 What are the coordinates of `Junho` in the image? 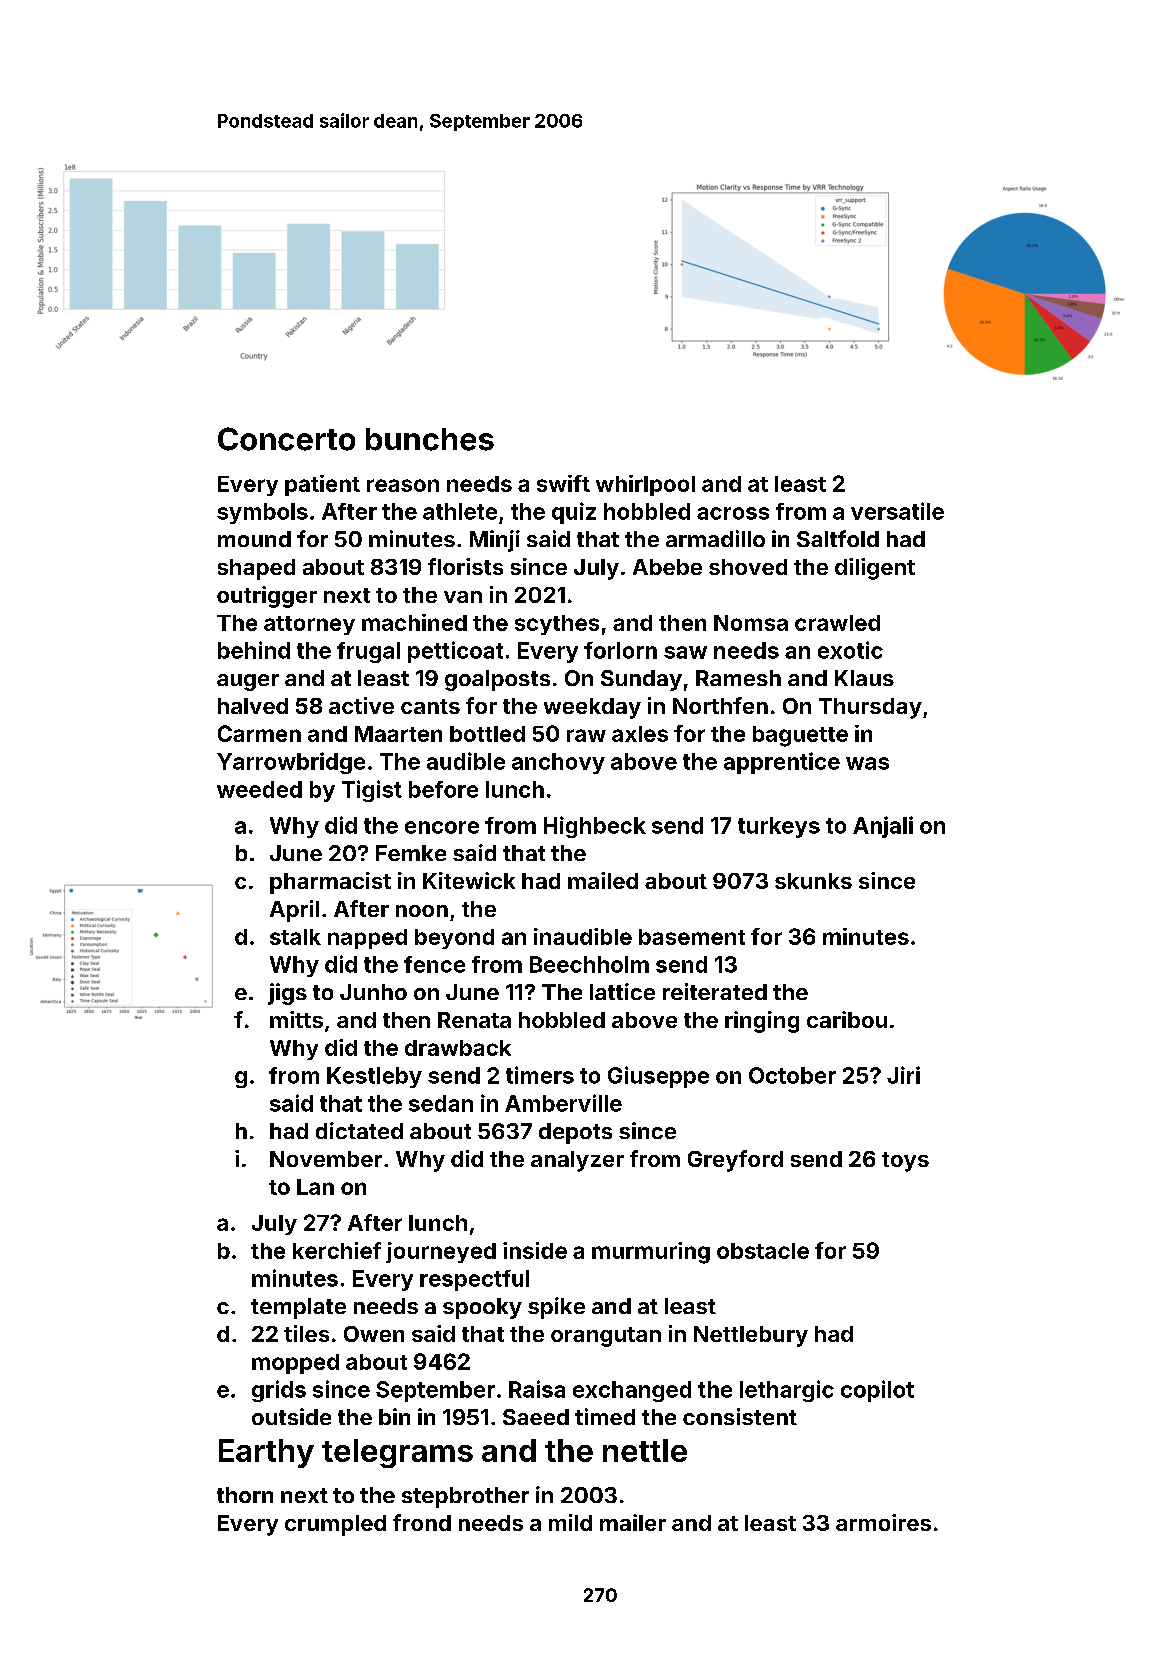 It's located at (373, 992).
